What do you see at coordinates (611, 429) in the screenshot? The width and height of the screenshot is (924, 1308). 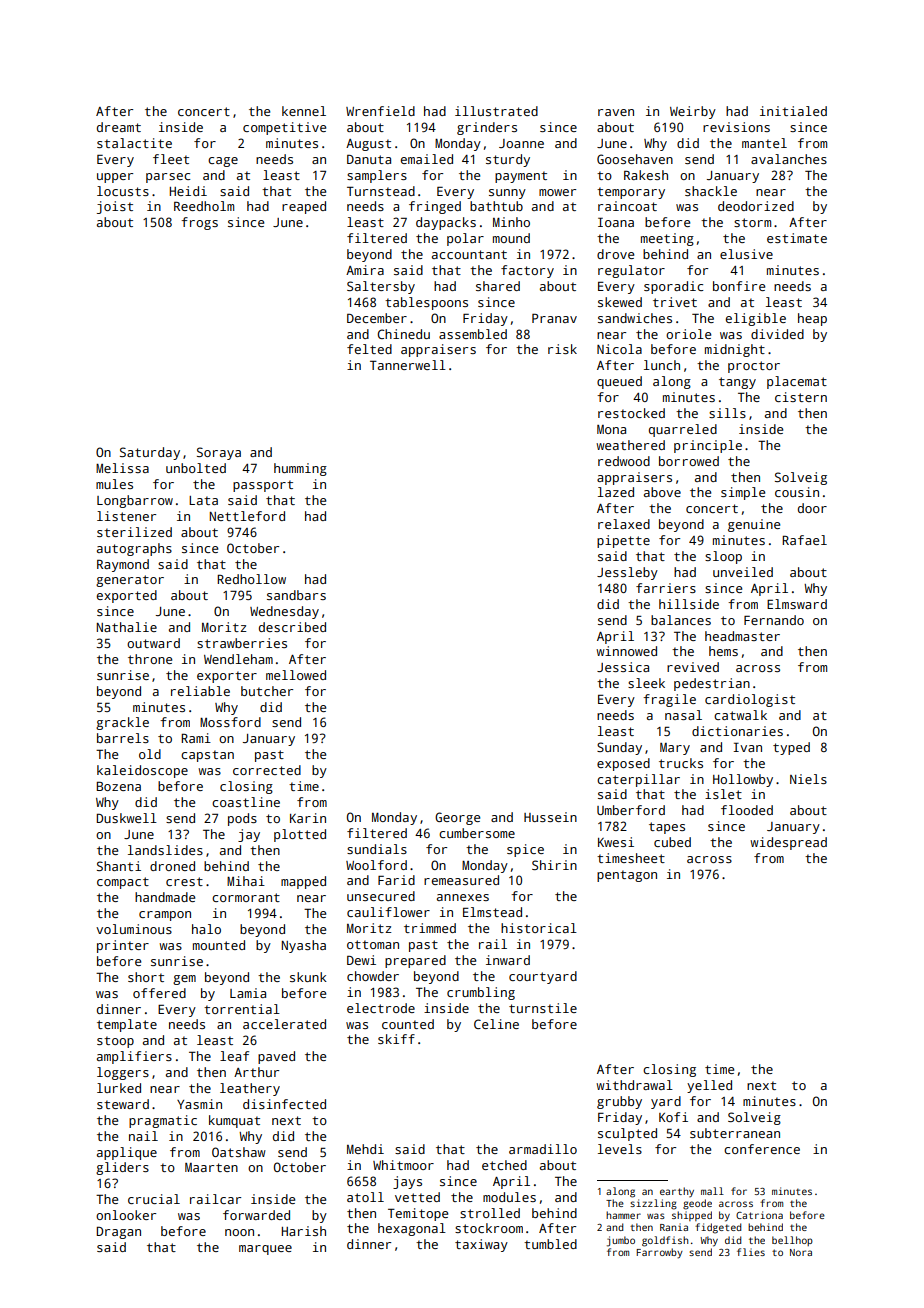 I see `Mona` at bounding box center [611, 429].
